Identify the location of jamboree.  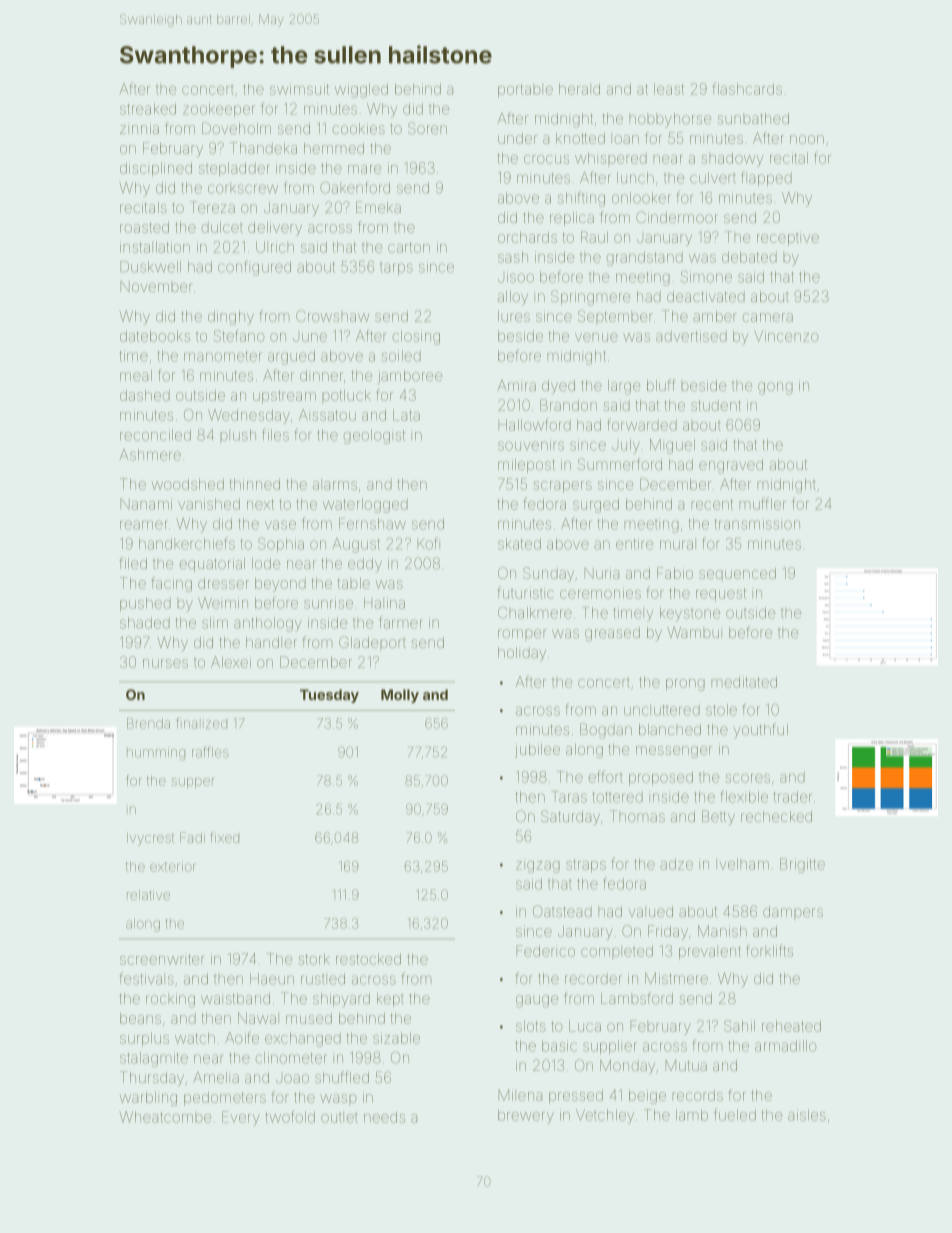
(410, 377).
